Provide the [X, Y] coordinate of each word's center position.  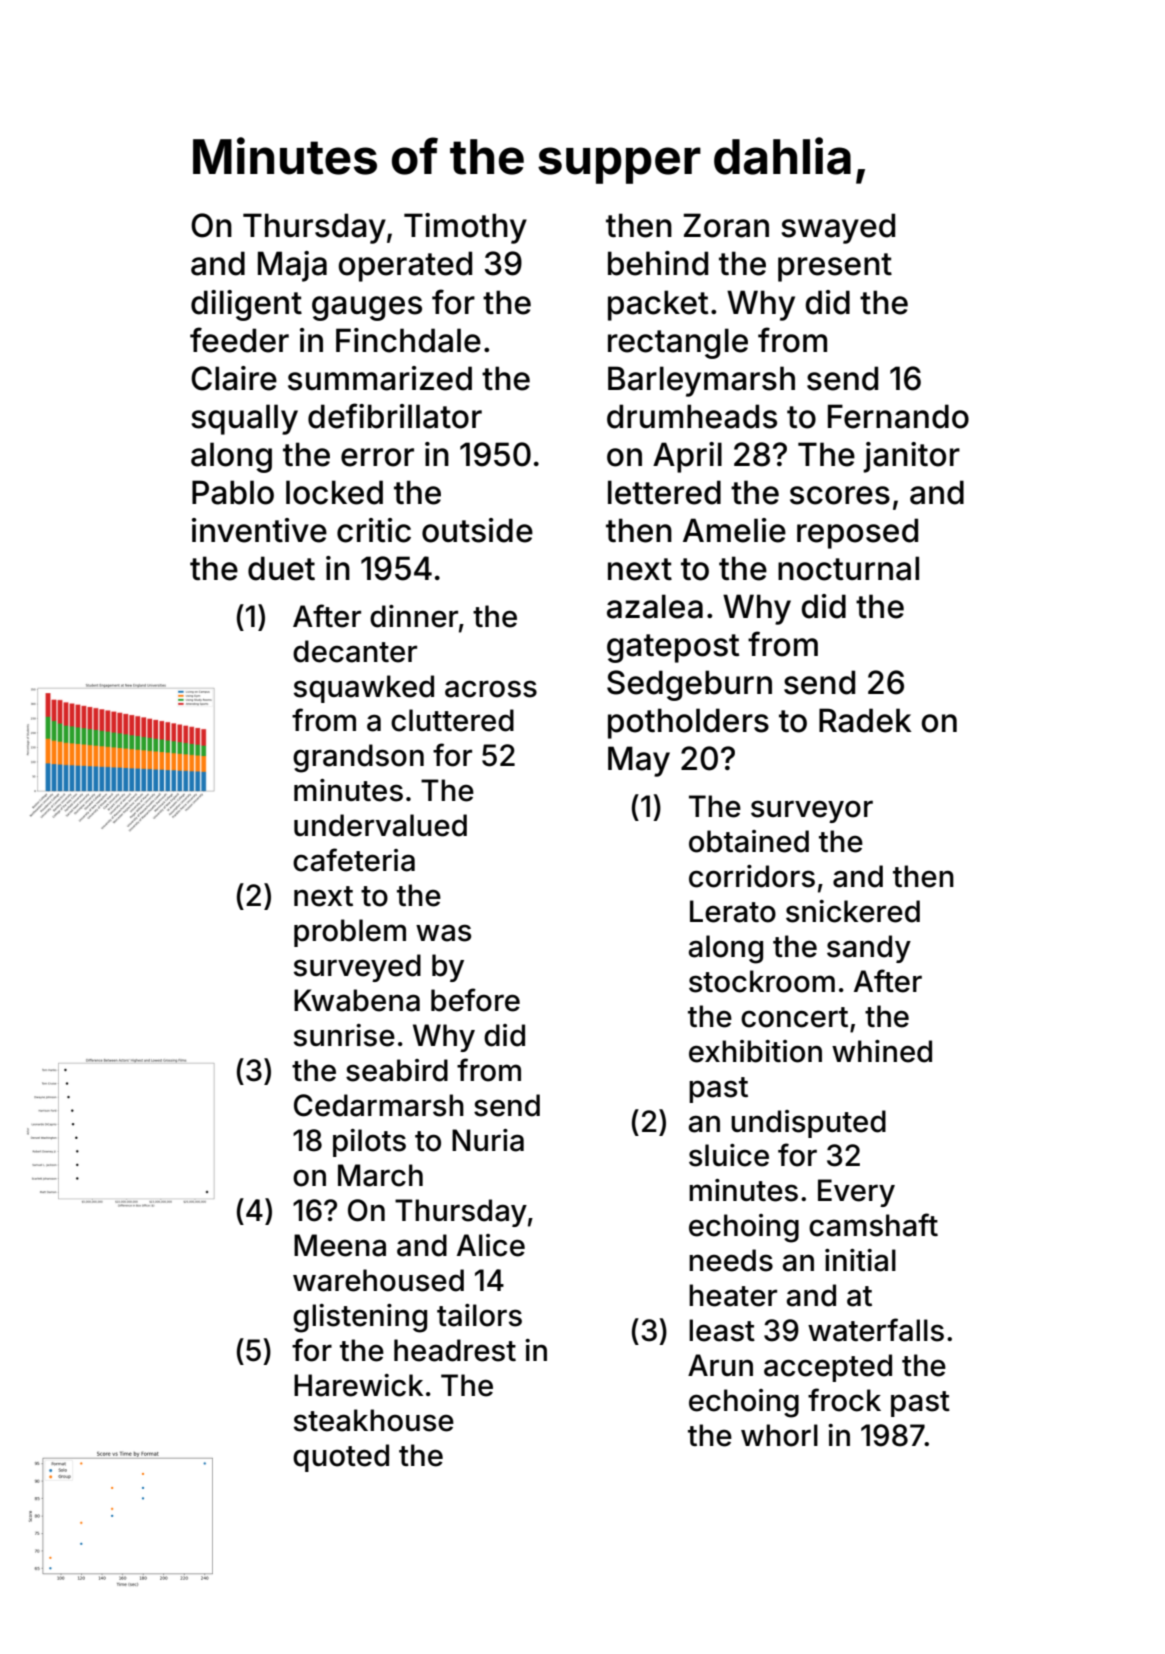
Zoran [726, 225]
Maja [292, 266]
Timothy [465, 228]
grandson [358, 758]
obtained [749, 841]
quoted [341, 1458]
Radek [865, 720]
